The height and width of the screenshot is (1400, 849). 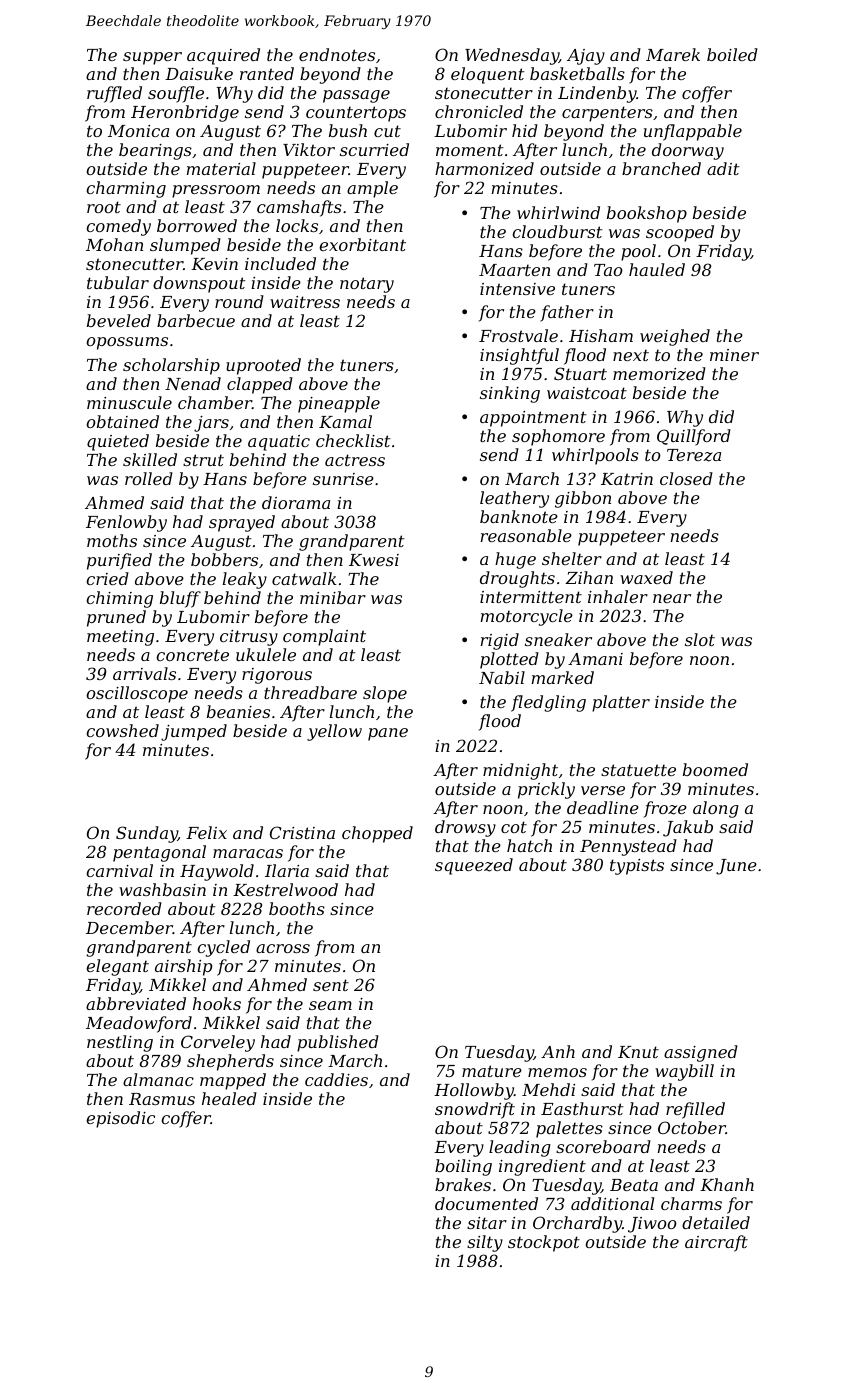 I want to click on healed, so click(x=229, y=1098).
